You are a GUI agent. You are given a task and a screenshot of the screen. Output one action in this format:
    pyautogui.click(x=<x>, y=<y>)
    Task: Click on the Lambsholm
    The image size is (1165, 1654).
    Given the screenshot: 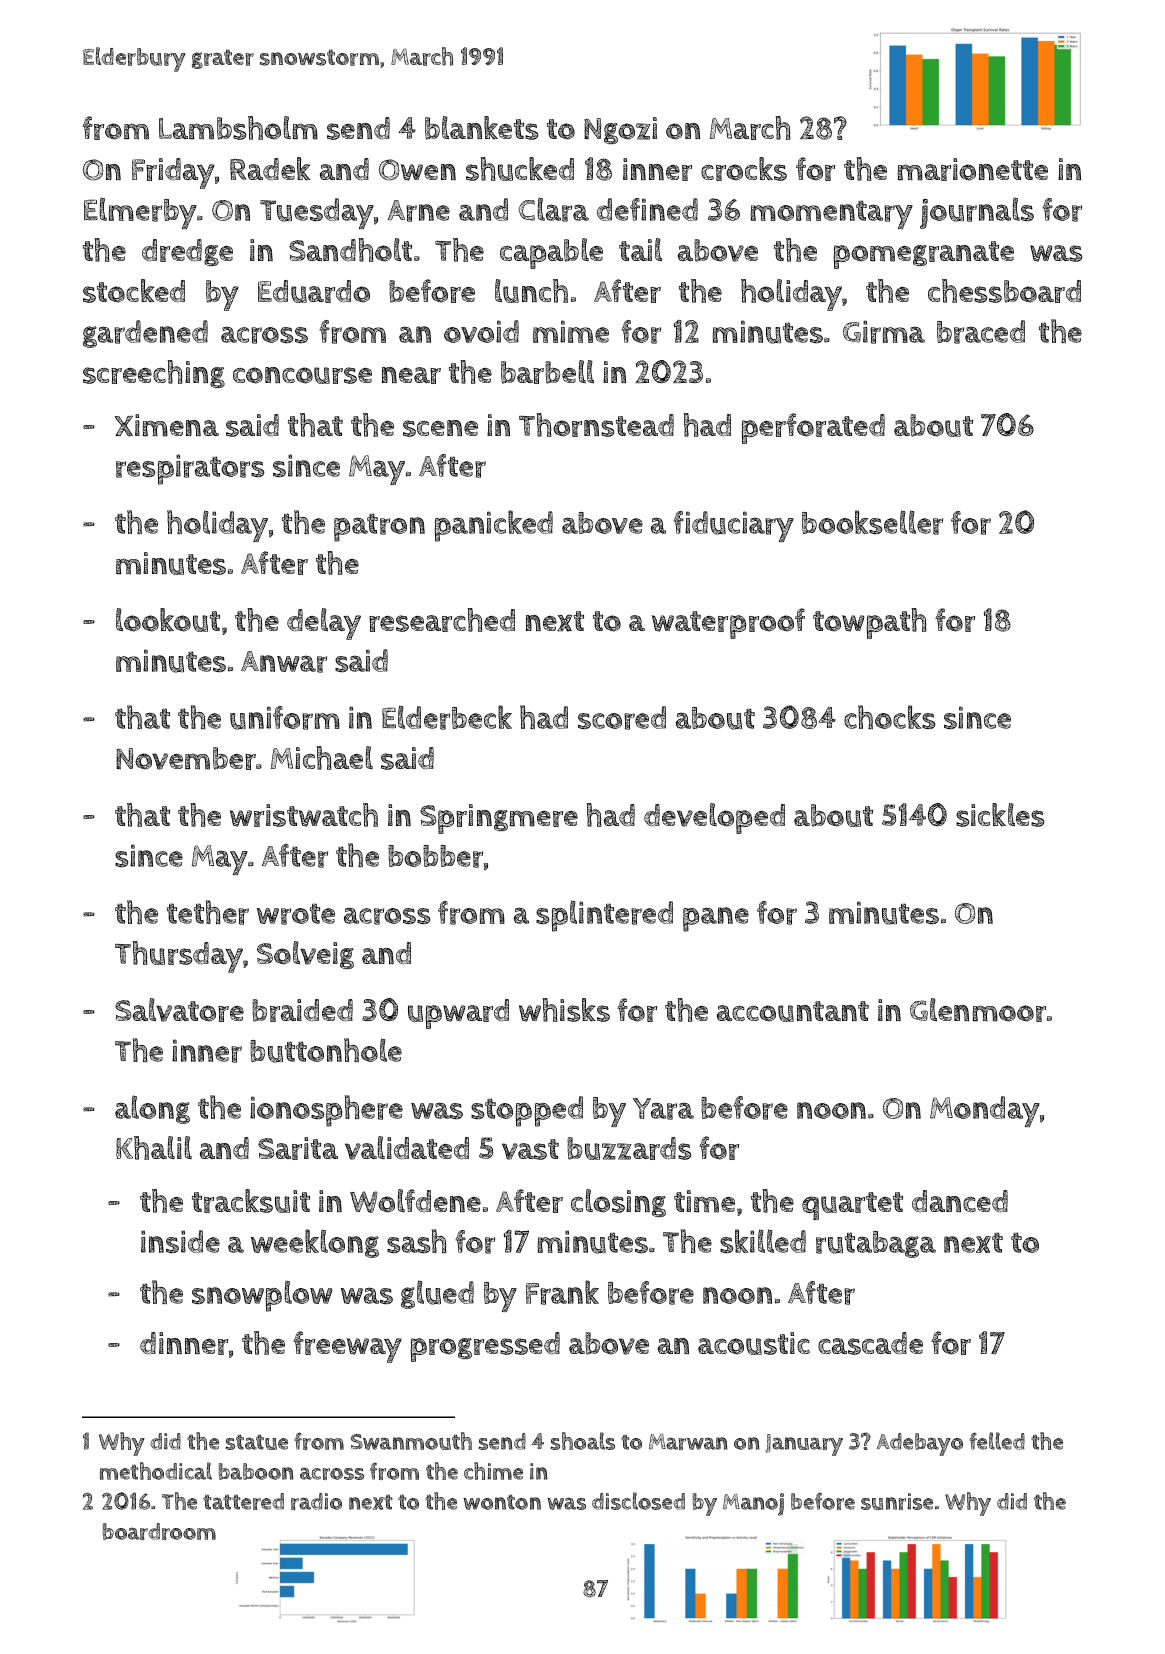 What is the action you would take?
    pyautogui.click(x=238, y=128)
